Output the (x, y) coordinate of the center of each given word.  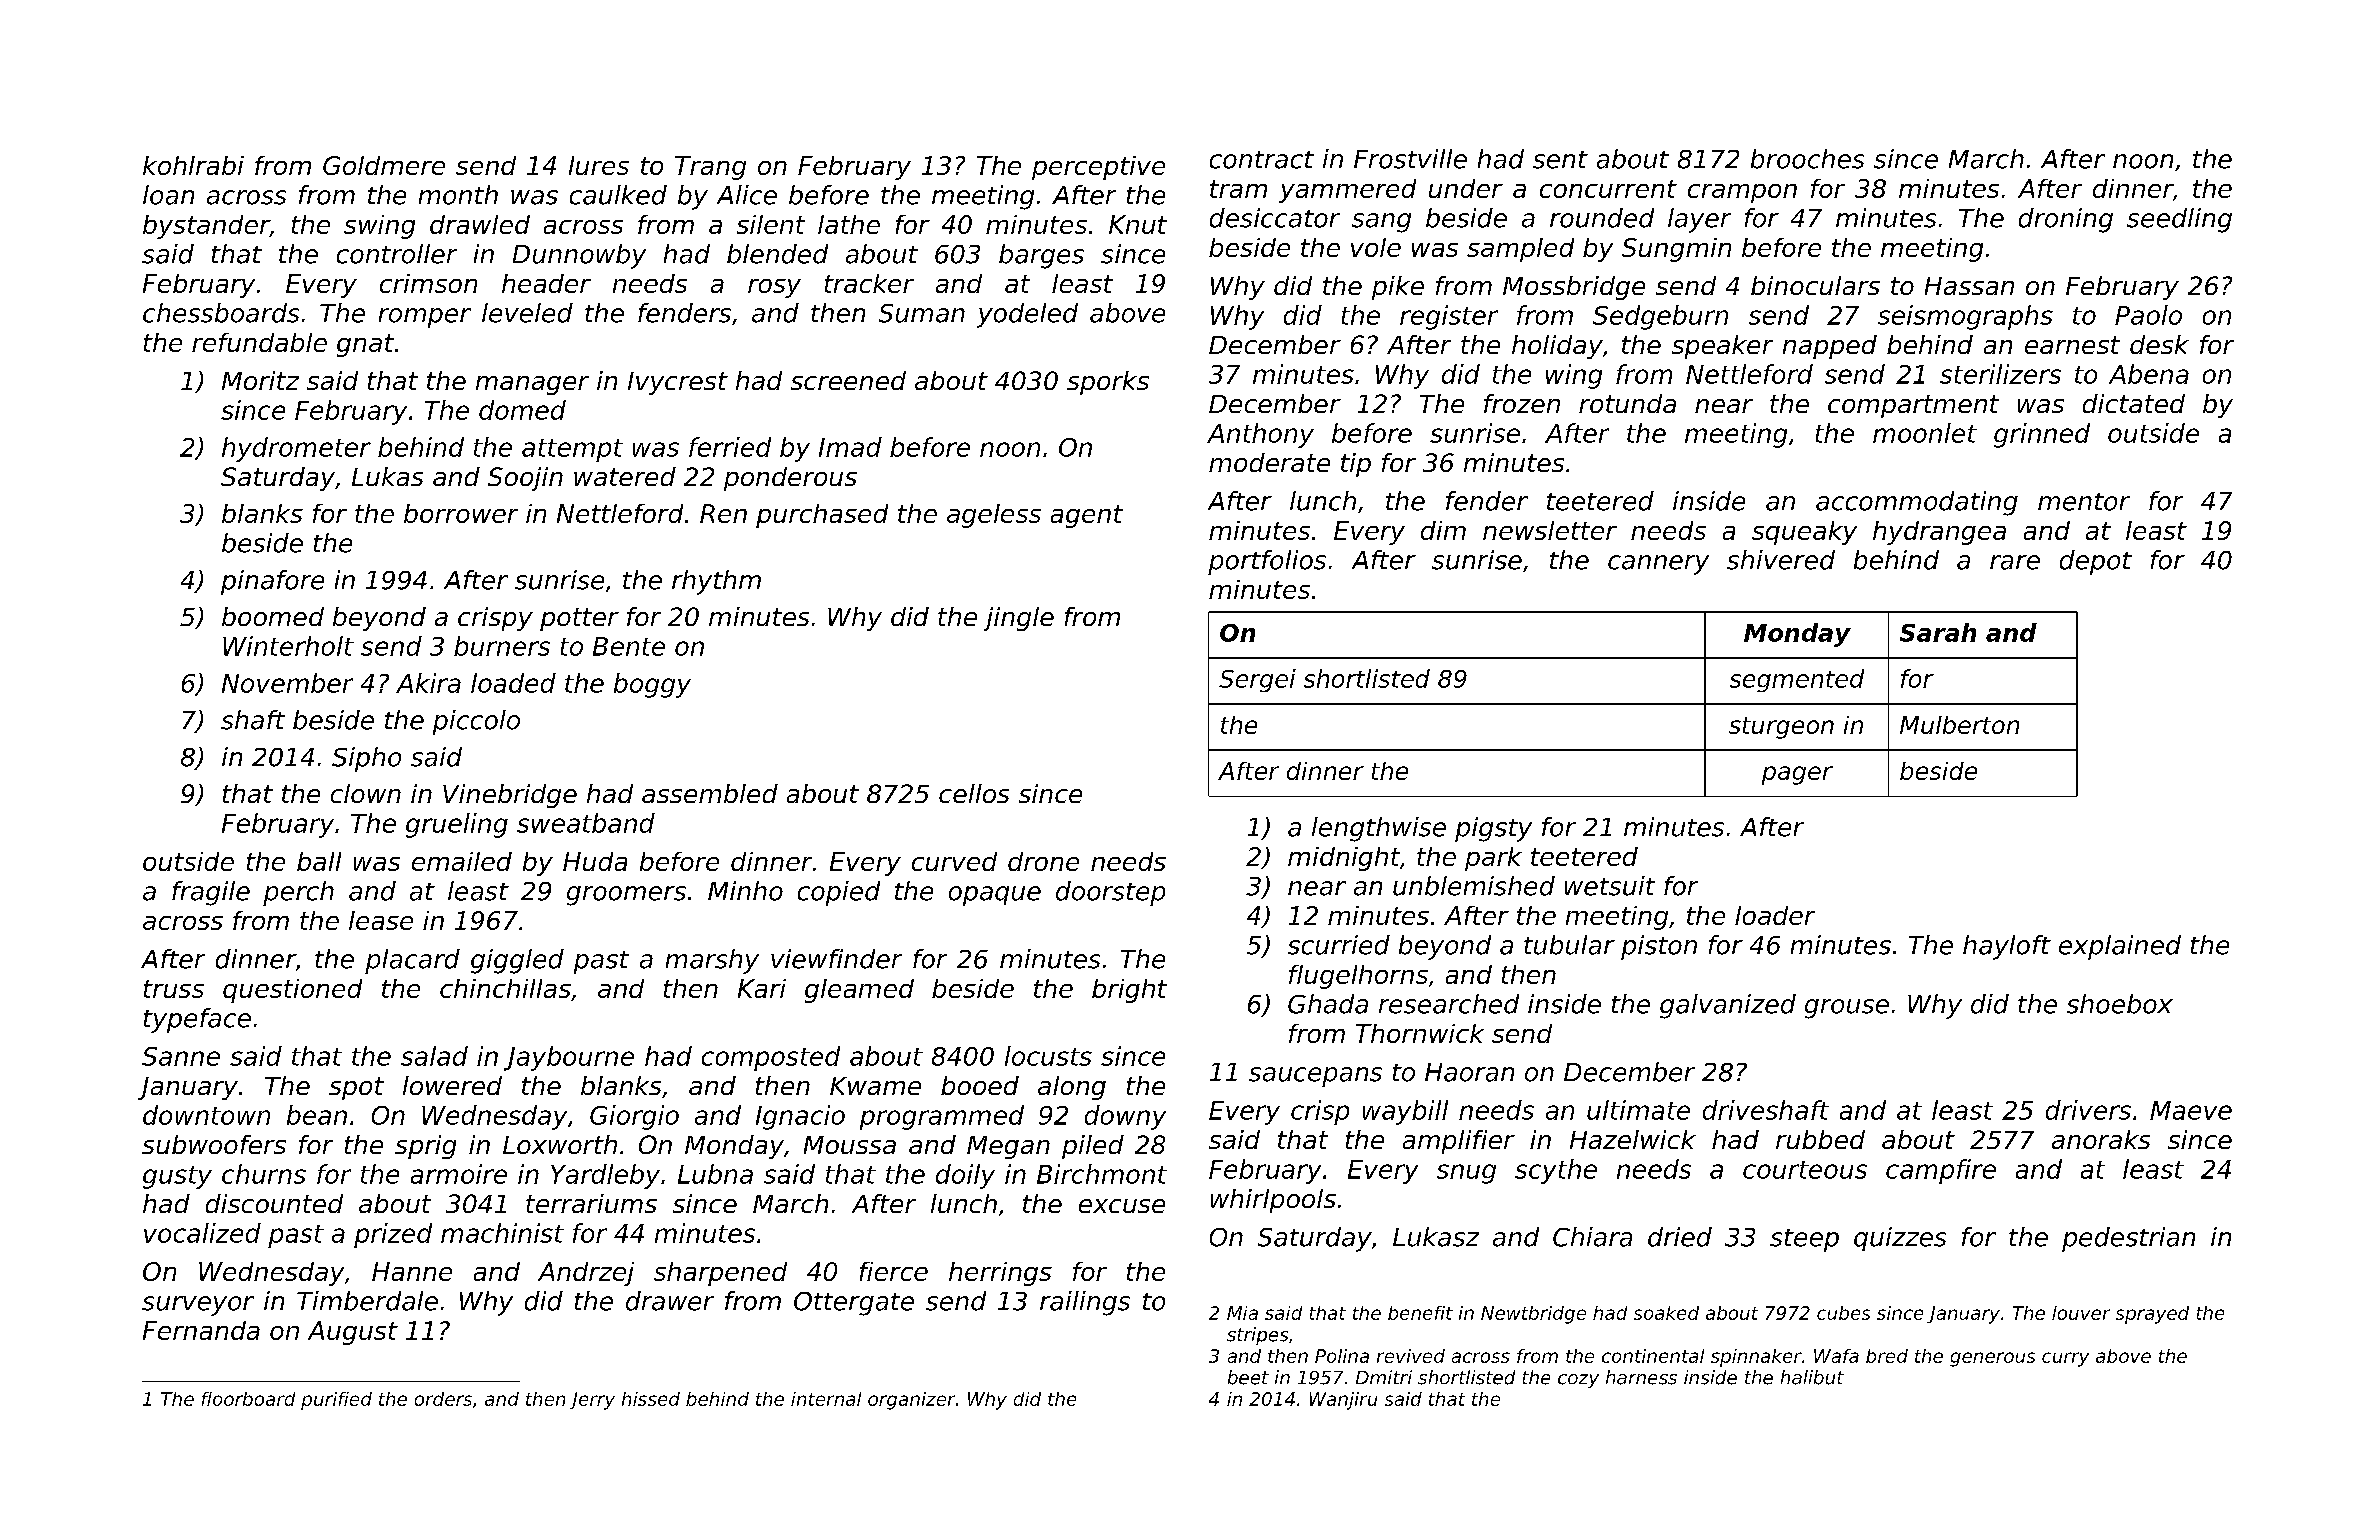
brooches (1807, 159)
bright (1129, 991)
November (287, 683)
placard (412, 961)
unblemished (1474, 886)
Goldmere (384, 165)
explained (2120, 947)
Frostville (1410, 159)
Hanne (412, 1271)
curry (2065, 1359)
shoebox (2120, 1004)
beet (1248, 1377)
